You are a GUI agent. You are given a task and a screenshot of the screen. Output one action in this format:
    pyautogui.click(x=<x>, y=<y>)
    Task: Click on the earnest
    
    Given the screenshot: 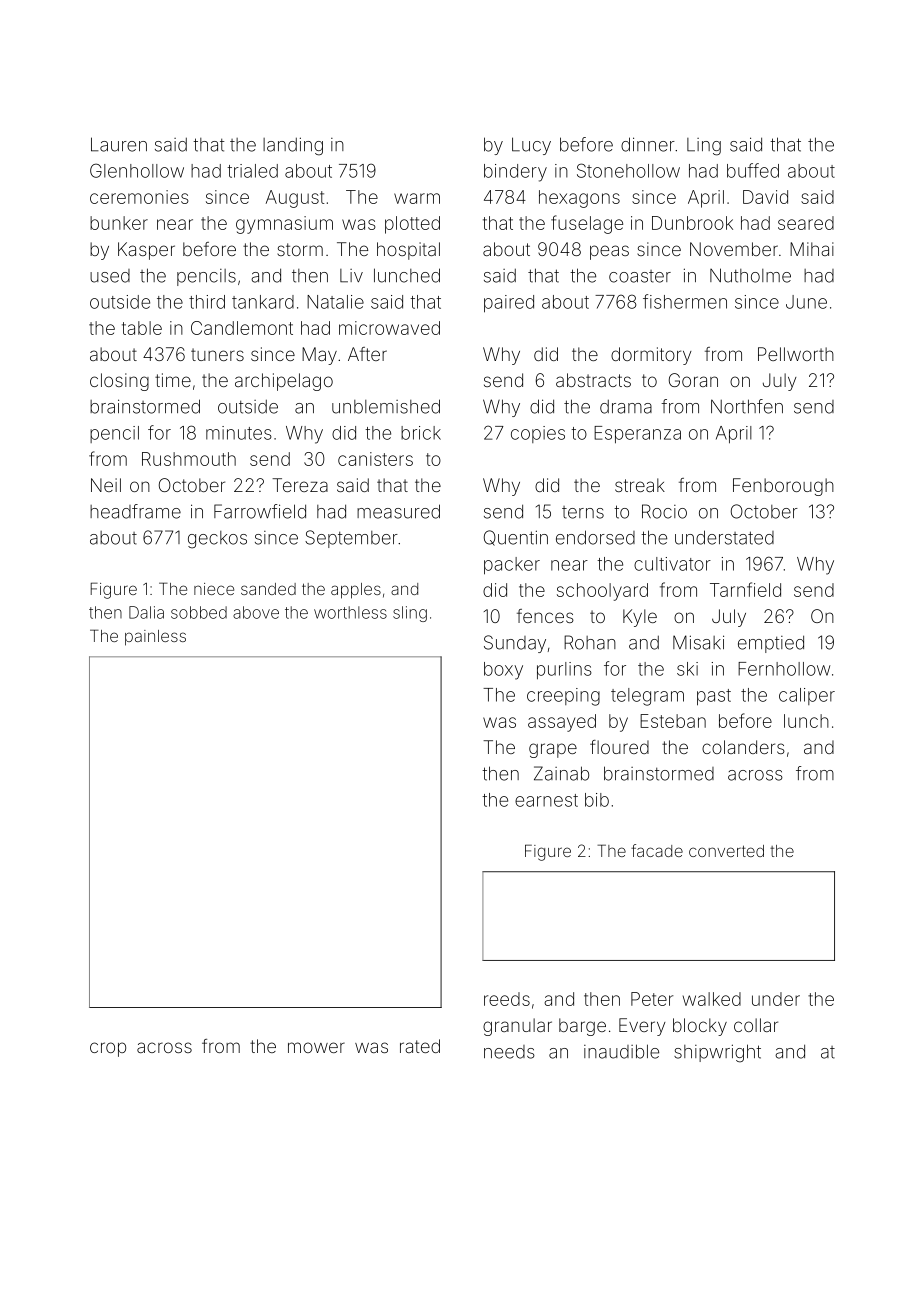 What is the action you would take?
    pyautogui.click(x=546, y=800)
